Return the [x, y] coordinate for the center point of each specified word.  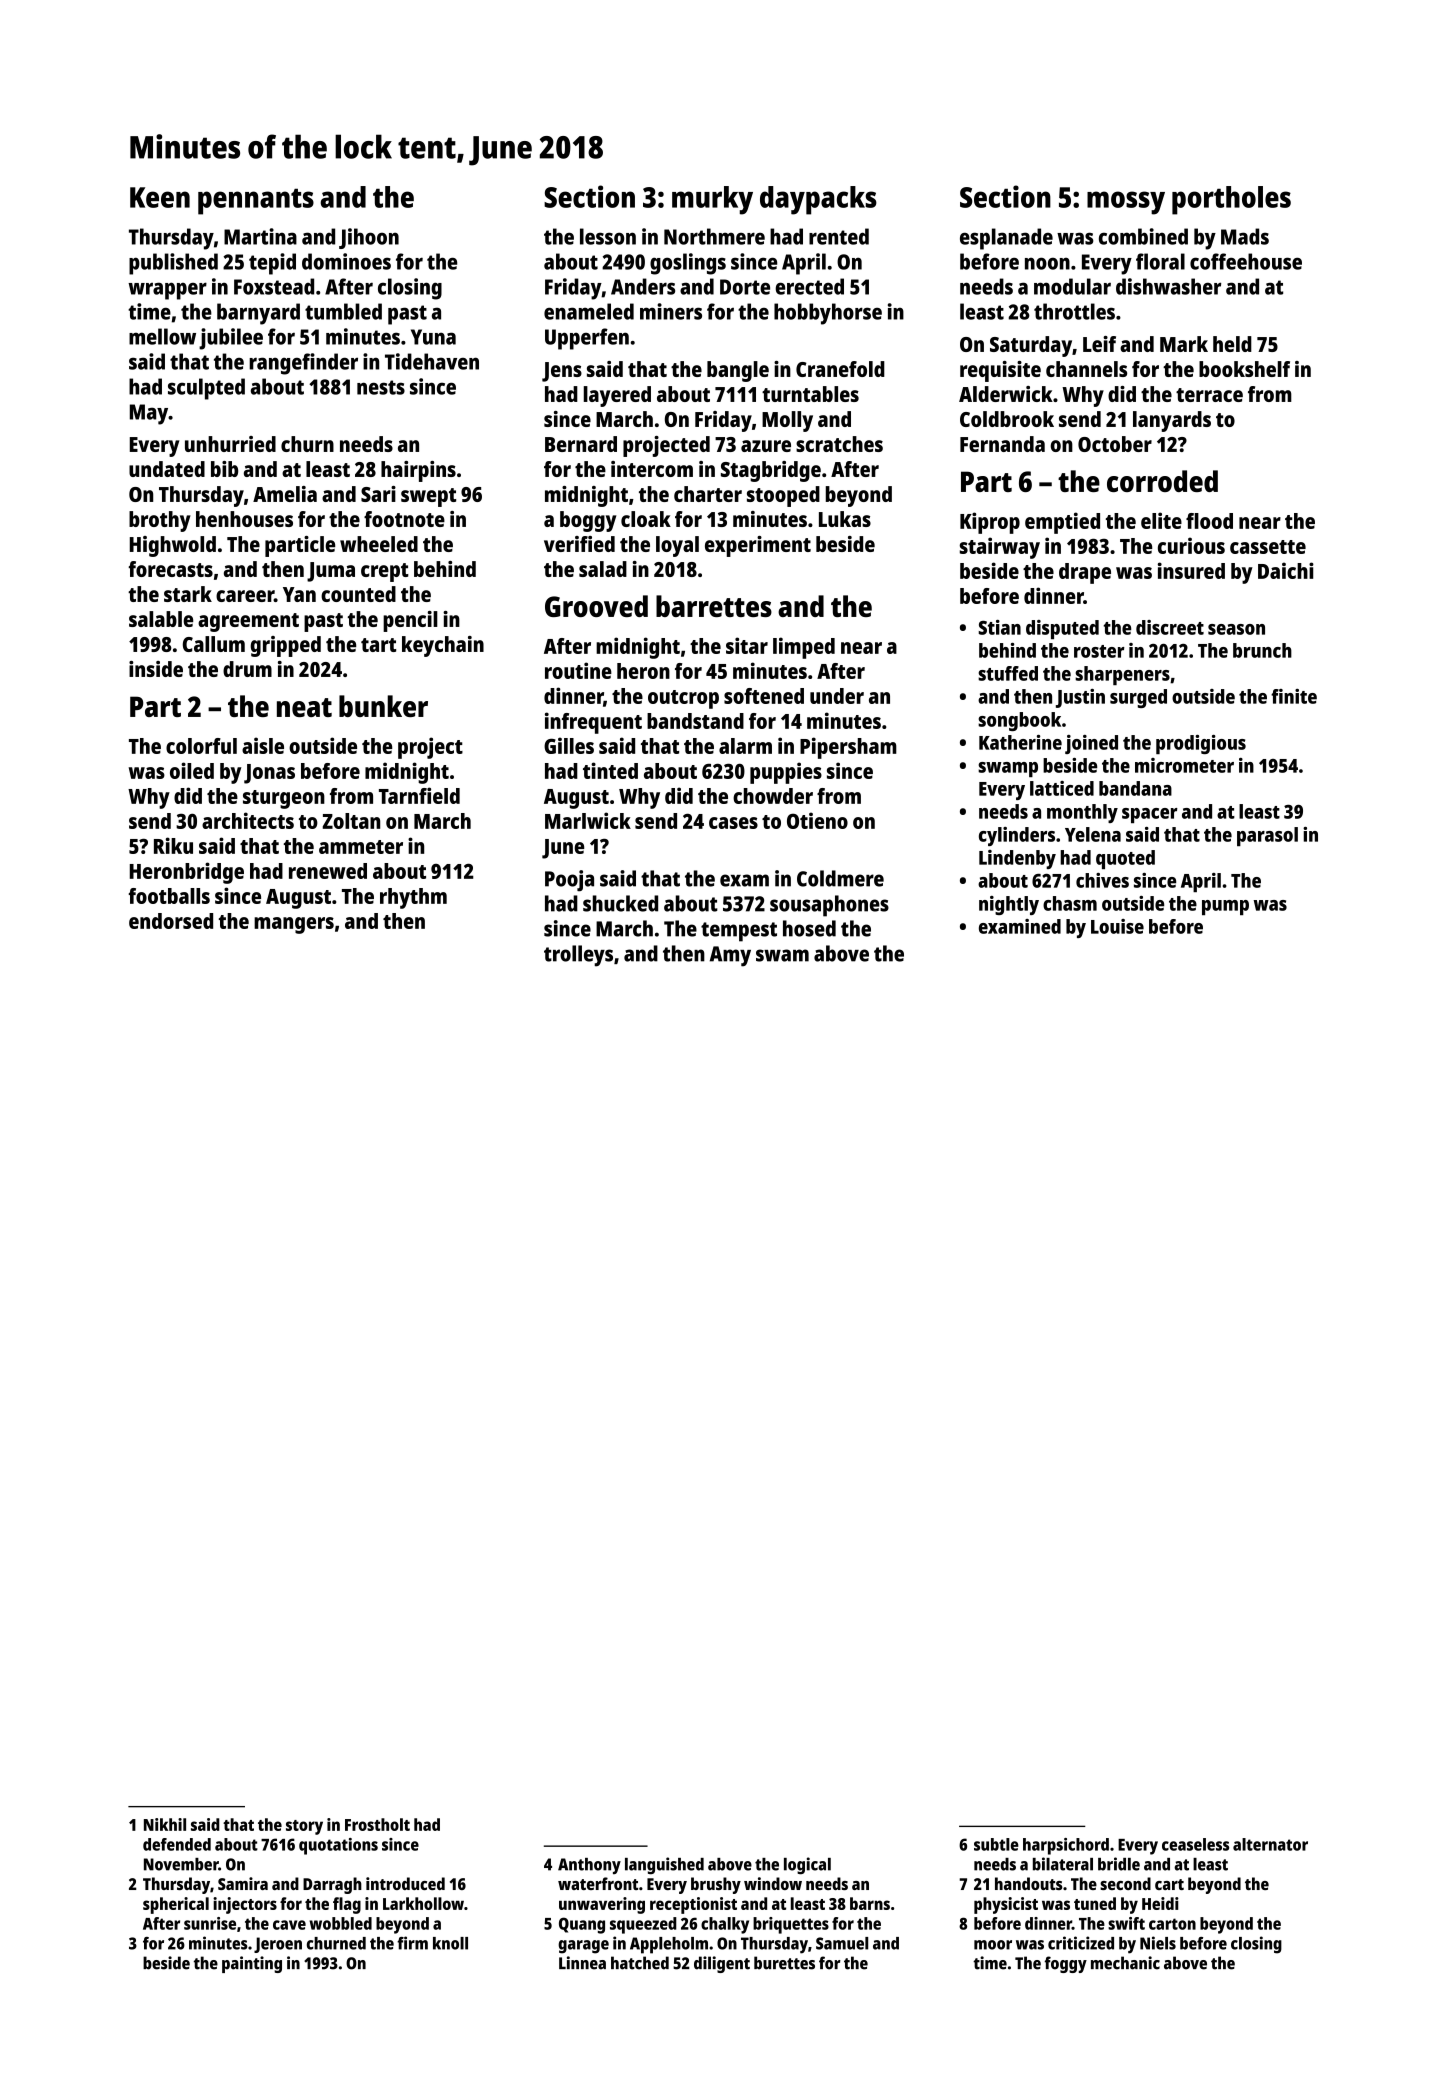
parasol [1267, 836]
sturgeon [284, 799]
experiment [758, 546]
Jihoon [369, 238]
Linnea [582, 1963]
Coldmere [840, 878]
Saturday [1031, 346]
